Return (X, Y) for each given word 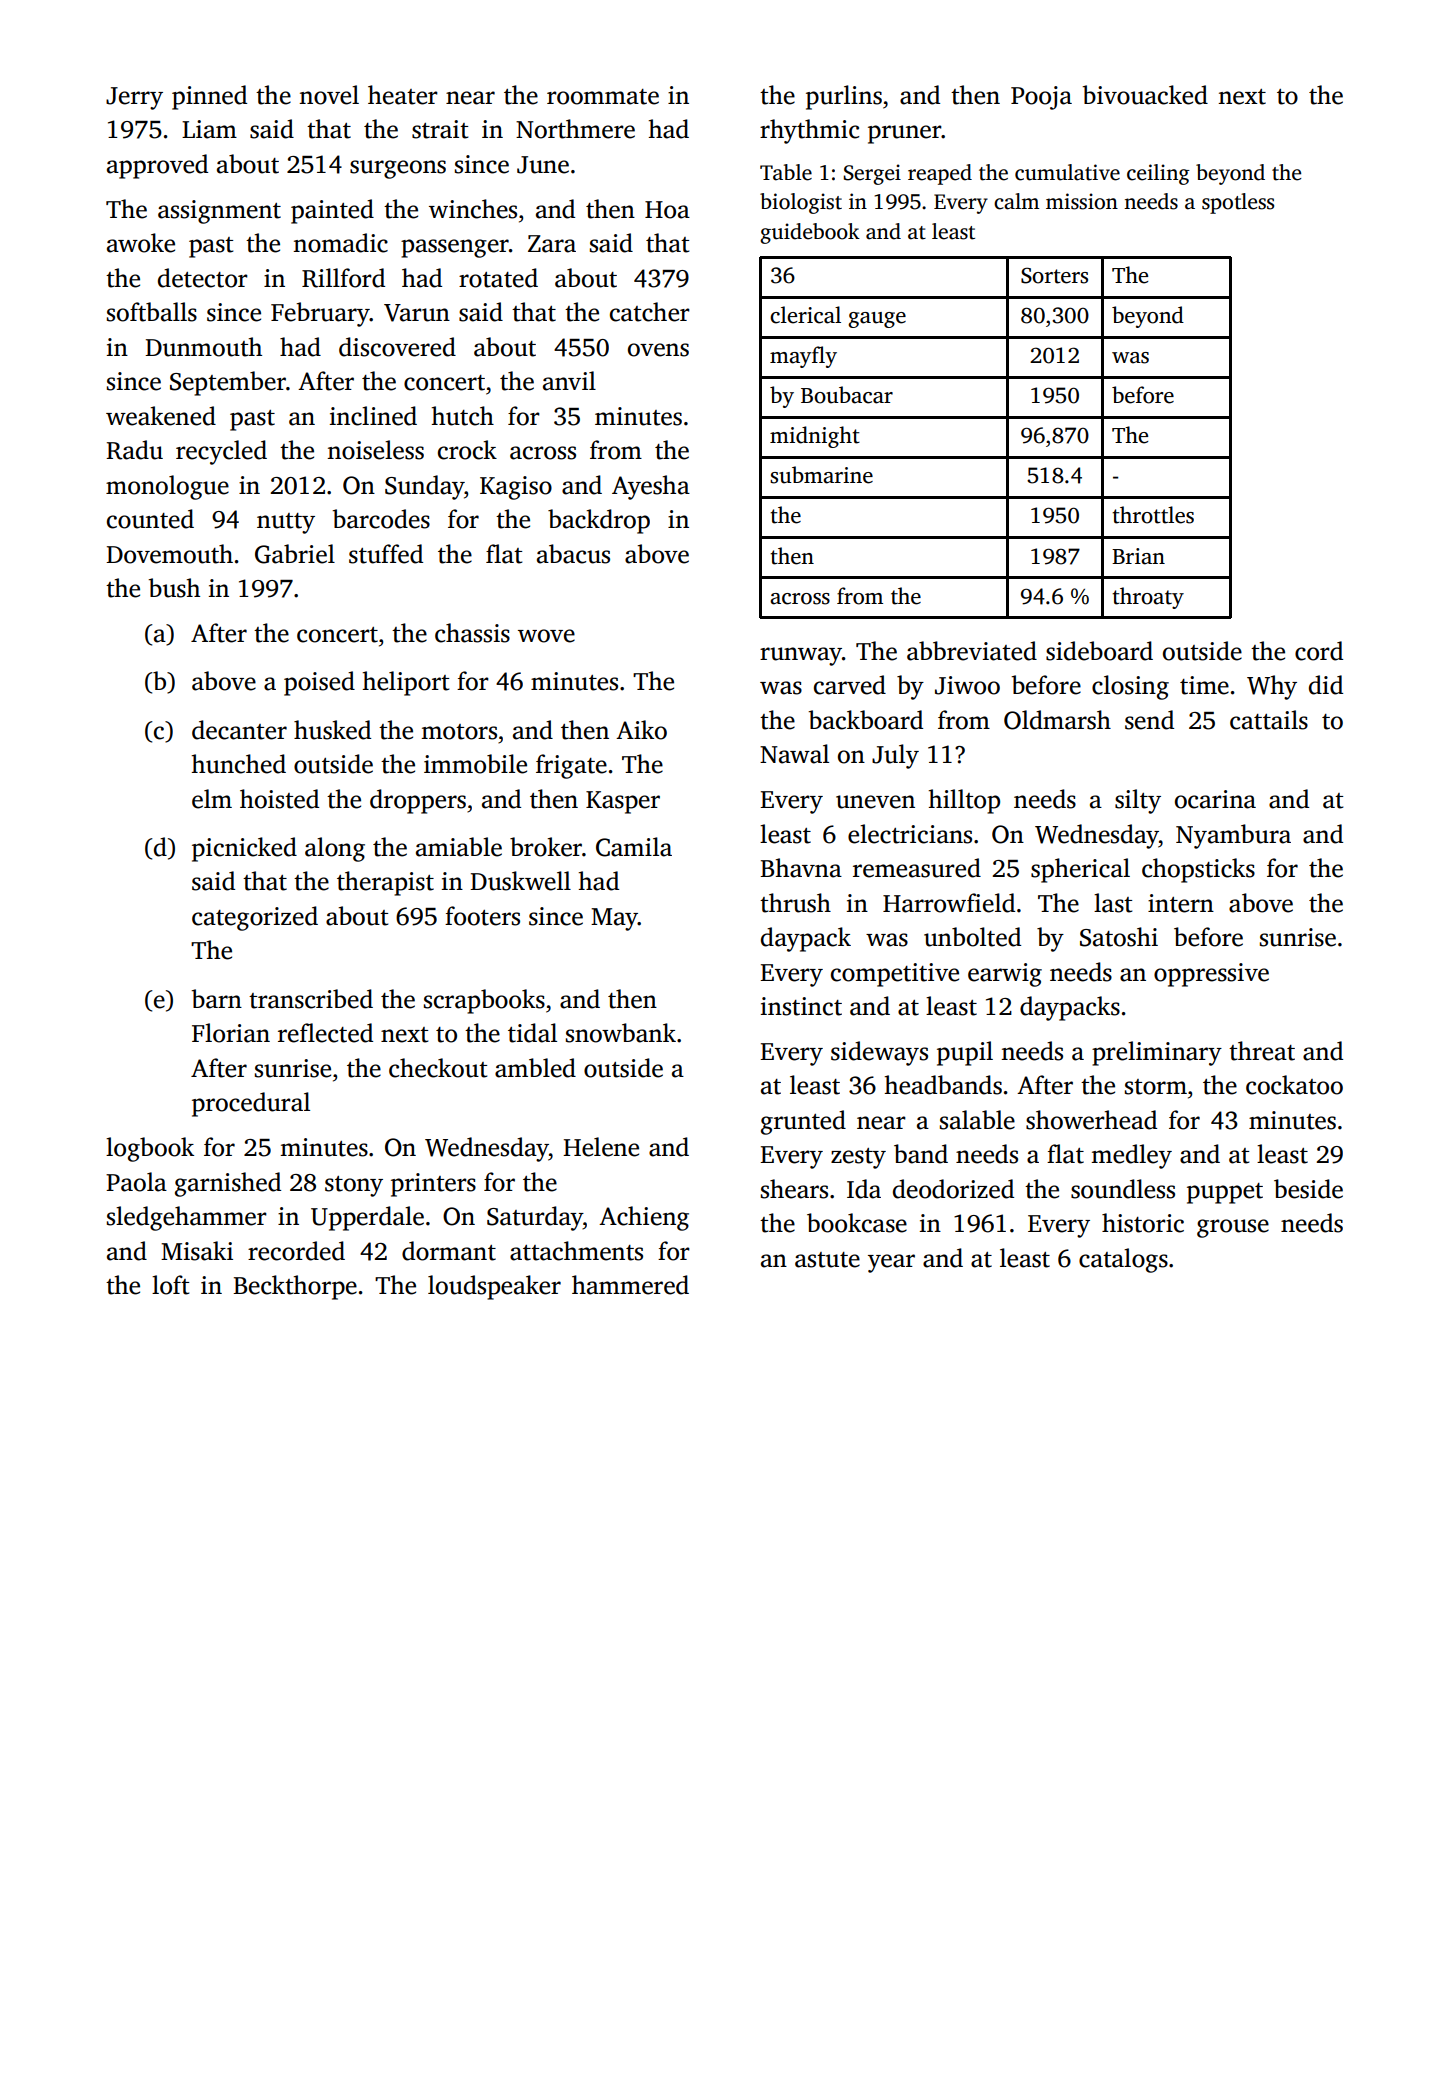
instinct (801, 1006)
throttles (1153, 515)
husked (332, 730)
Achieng (644, 1218)
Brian (1138, 556)
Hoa (667, 210)
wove (546, 636)
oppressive (1211, 975)
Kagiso (516, 488)
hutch (463, 416)
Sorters (1054, 275)
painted (332, 211)
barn (217, 999)
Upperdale (367, 1218)
